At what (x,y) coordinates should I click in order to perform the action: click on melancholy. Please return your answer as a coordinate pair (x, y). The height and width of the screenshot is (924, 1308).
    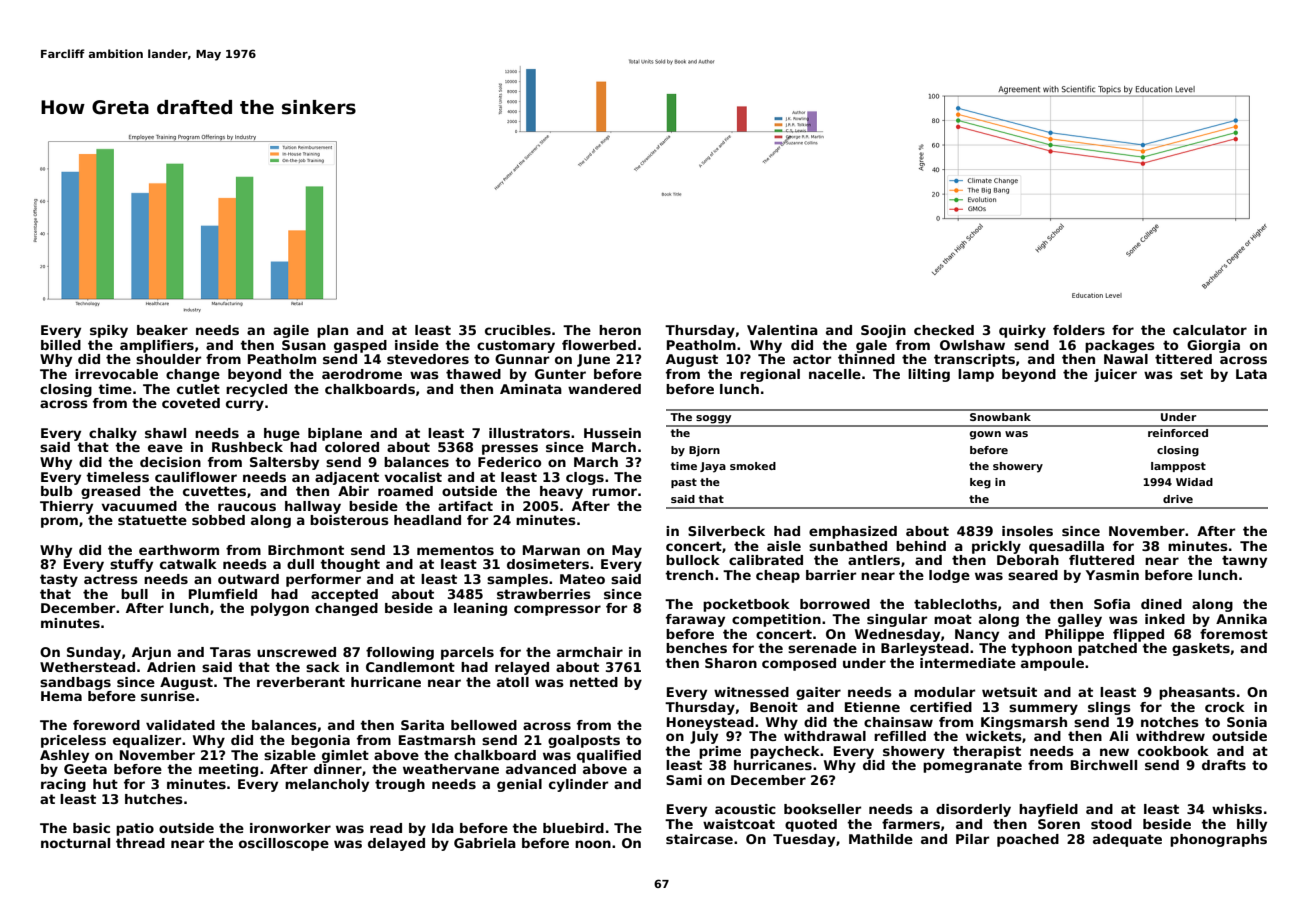
    Looking at the image, I should click on (327, 785).
